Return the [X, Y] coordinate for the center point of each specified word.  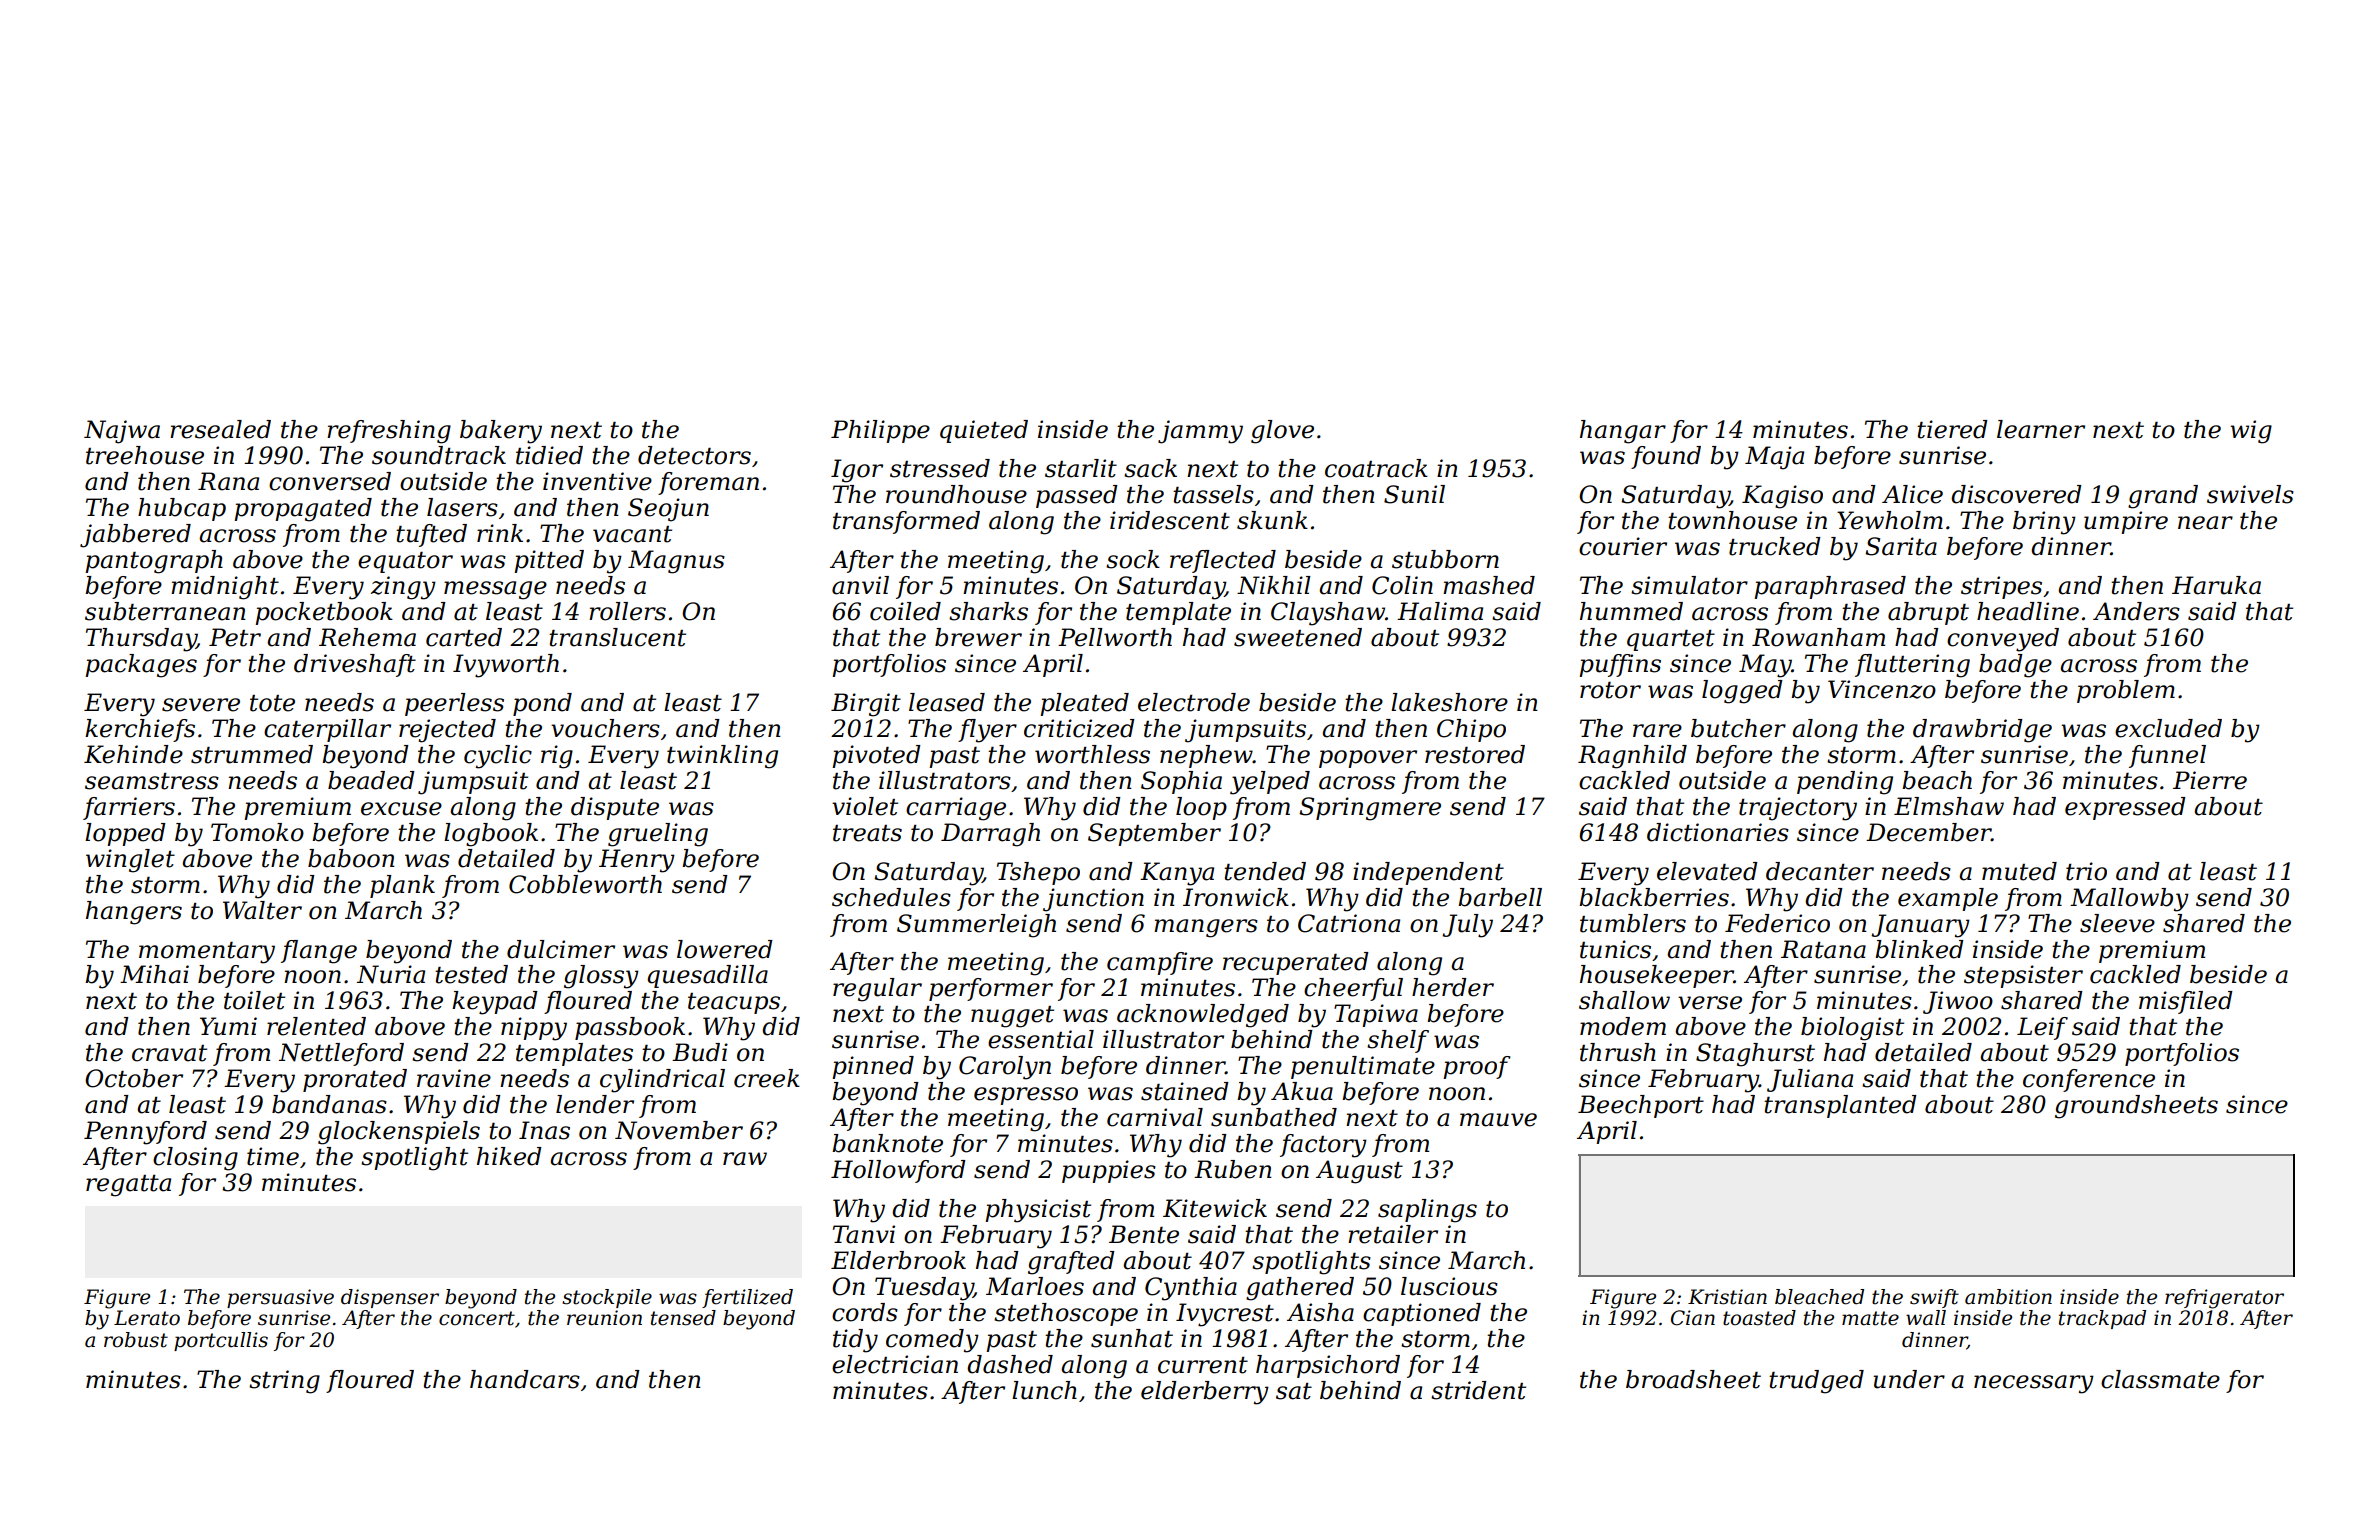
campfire [1160, 963]
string [284, 1382]
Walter [262, 910]
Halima [1440, 611]
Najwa [122, 432]
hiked [509, 1156]
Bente [1144, 1234]
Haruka [2216, 585]
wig [2251, 432]
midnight [225, 588]
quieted [984, 431]
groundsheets [2136, 1107]
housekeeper [1657, 976]
